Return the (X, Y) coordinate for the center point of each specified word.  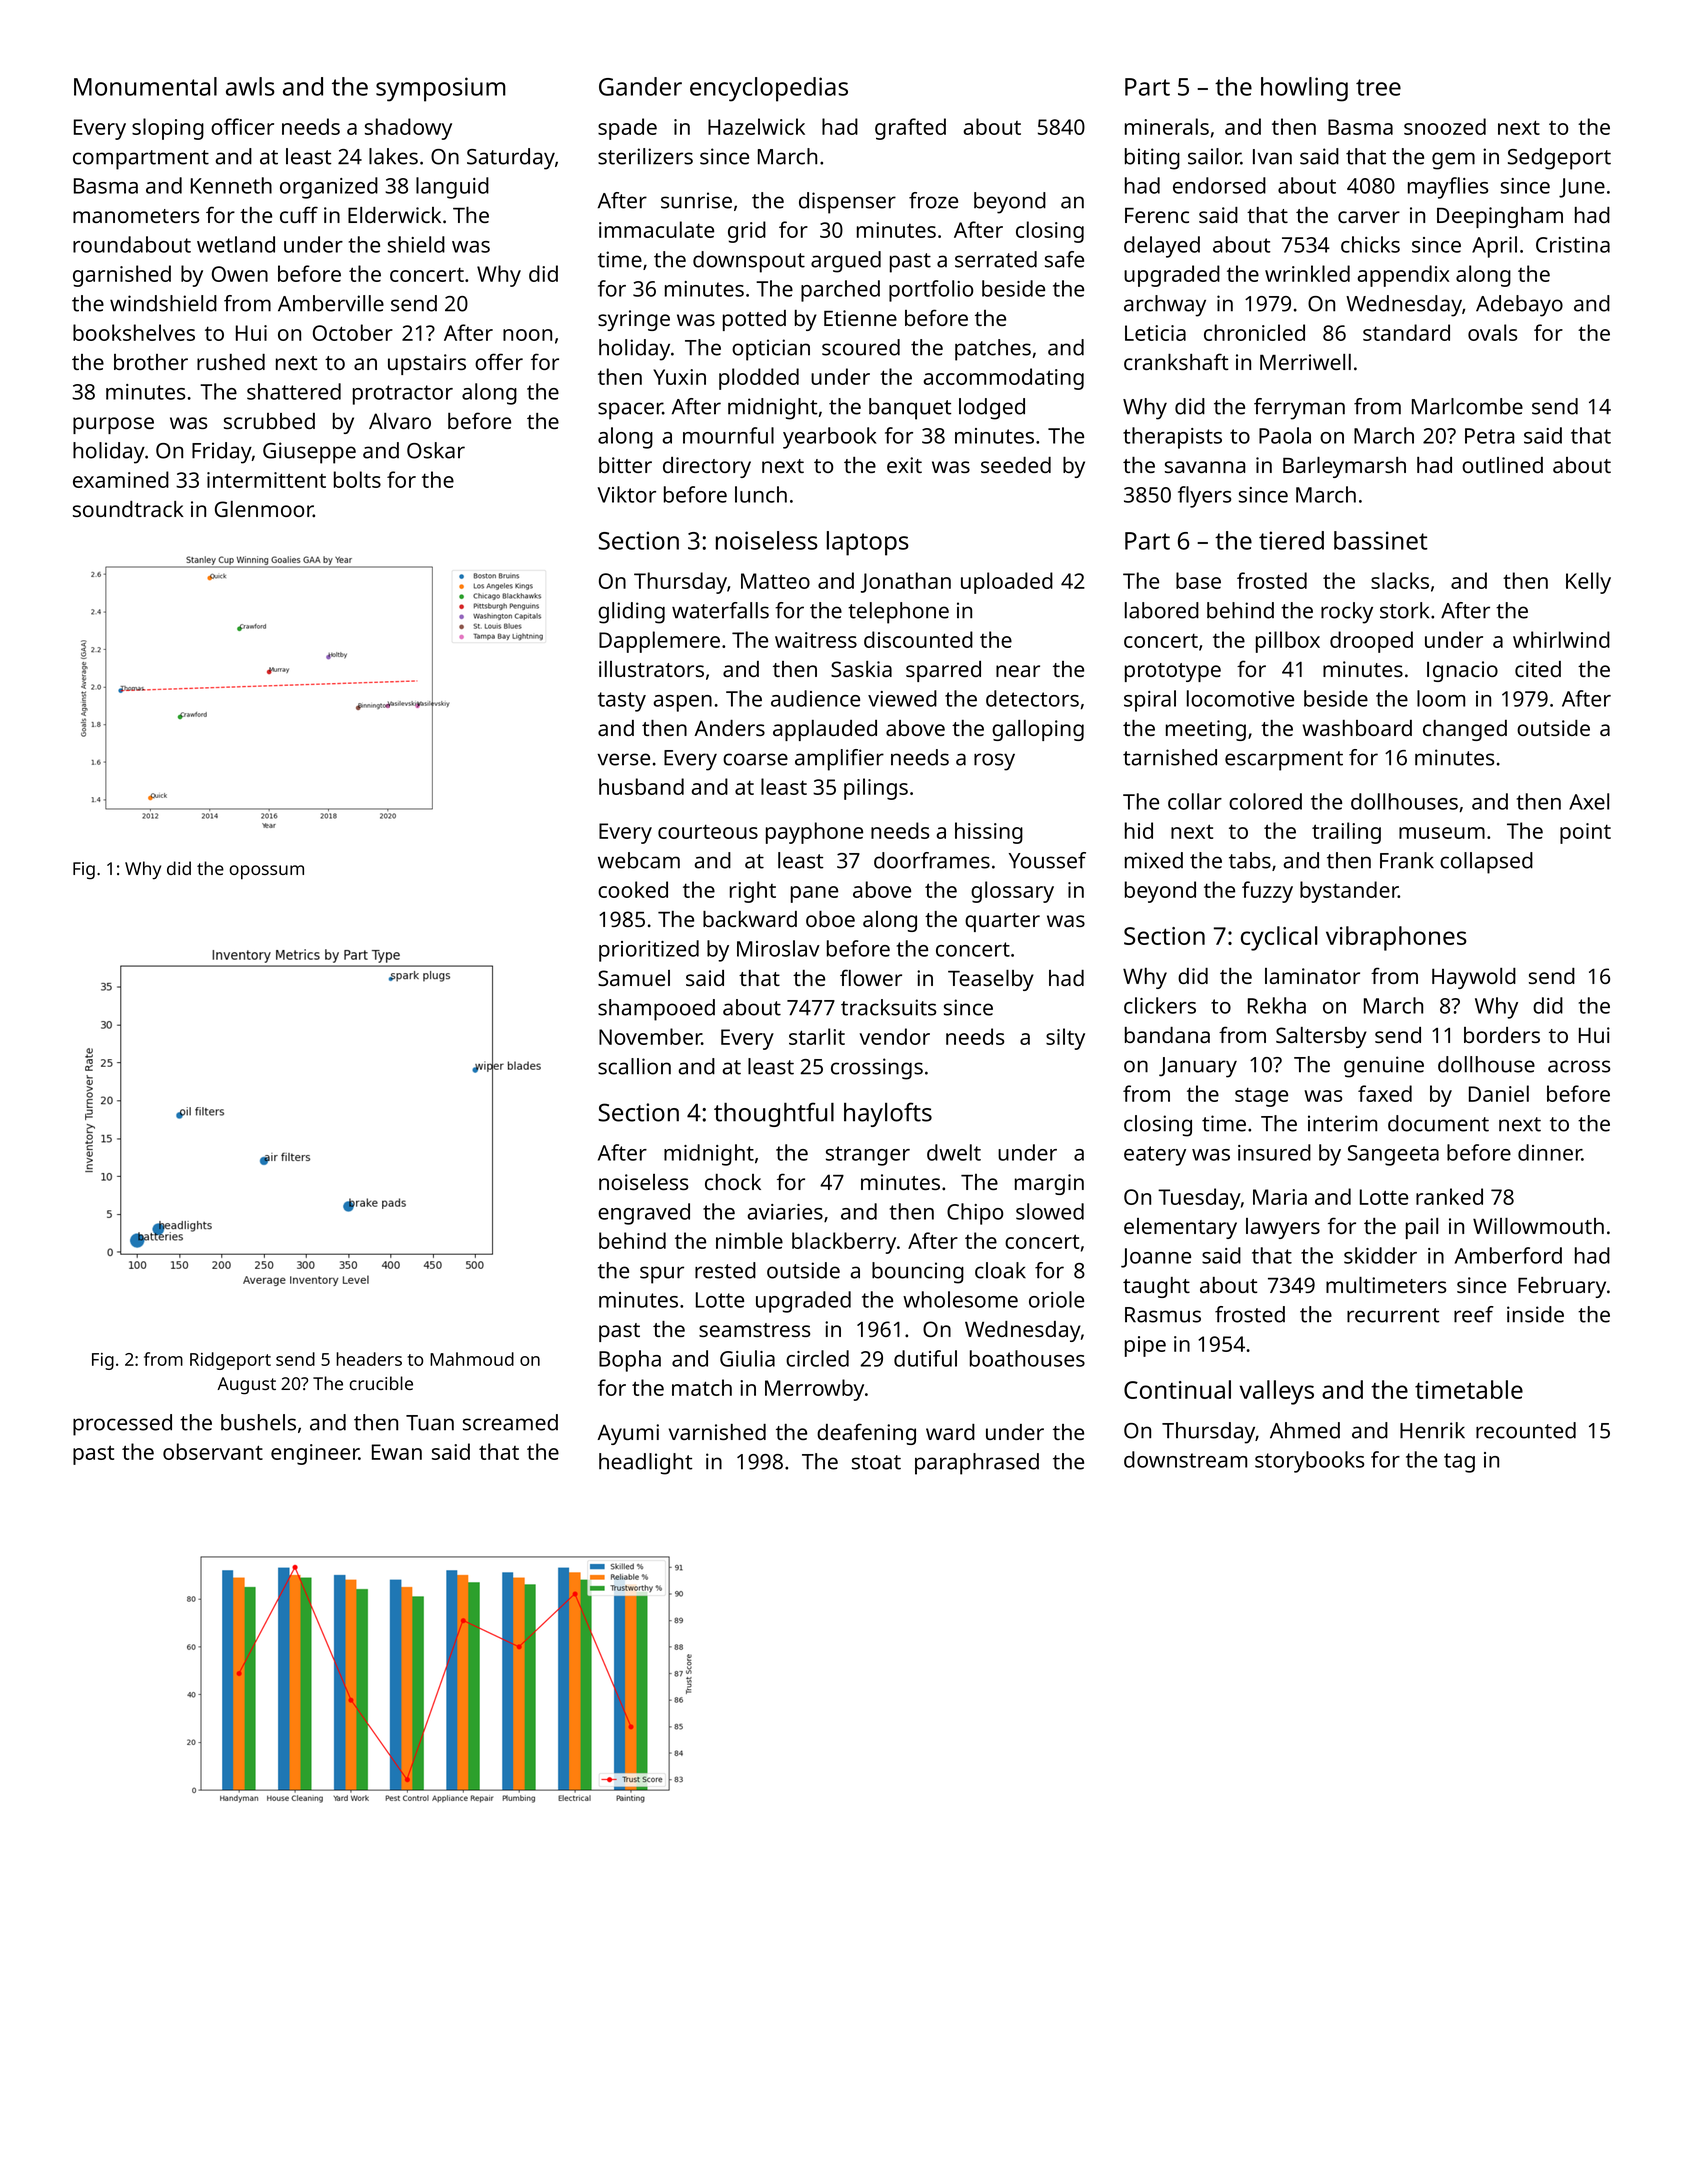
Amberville (331, 303)
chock (733, 1182)
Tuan (430, 1423)
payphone (814, 833)
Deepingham (1500, 217)
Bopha (630, 1361)
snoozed (1445, 126)
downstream (1185, 1459)
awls (250, 86)
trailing (1346, 833)
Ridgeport (230, 1361)
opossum (266, 872)
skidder (1380, 1255)
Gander (640, 86)
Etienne (860, 318)
